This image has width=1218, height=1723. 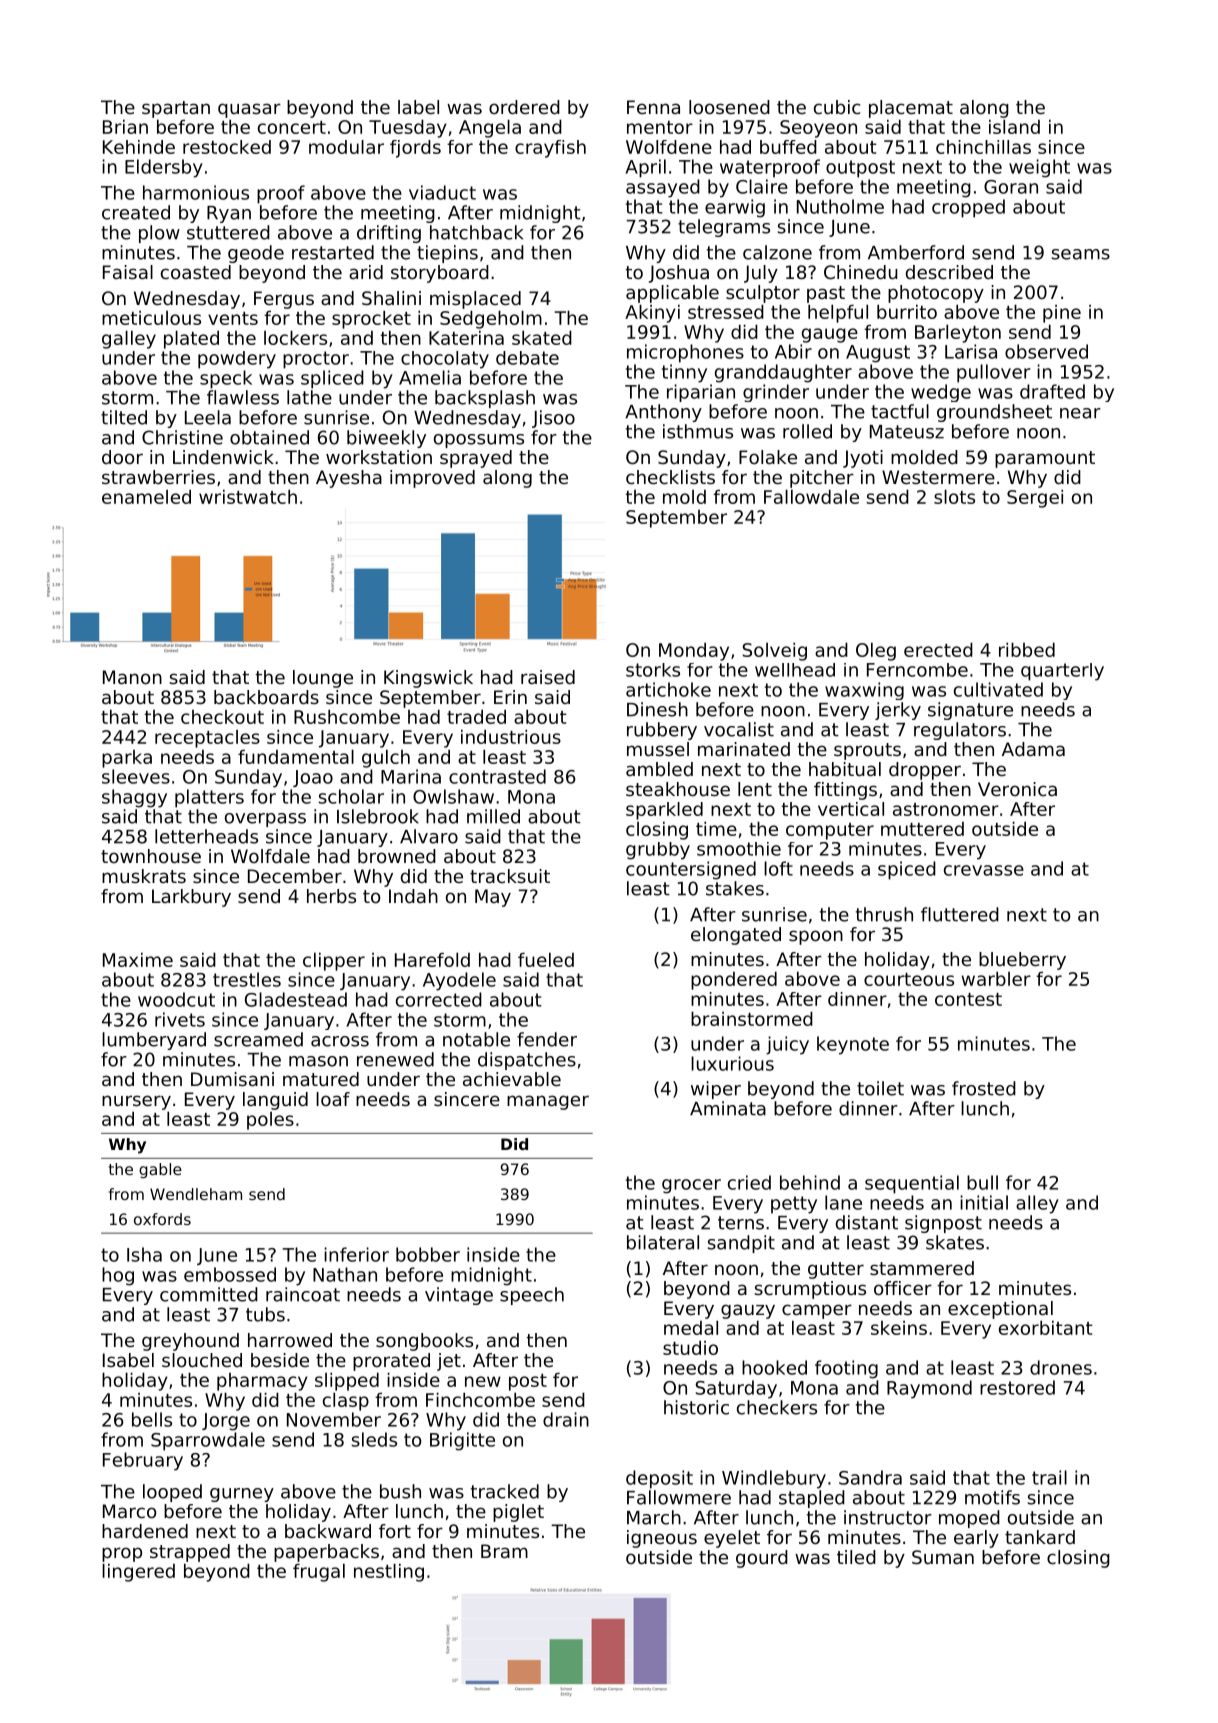 What do you see at coordinates (428, 679) in the image?
I see `Kingswick` at bounding box center [428, 679].
